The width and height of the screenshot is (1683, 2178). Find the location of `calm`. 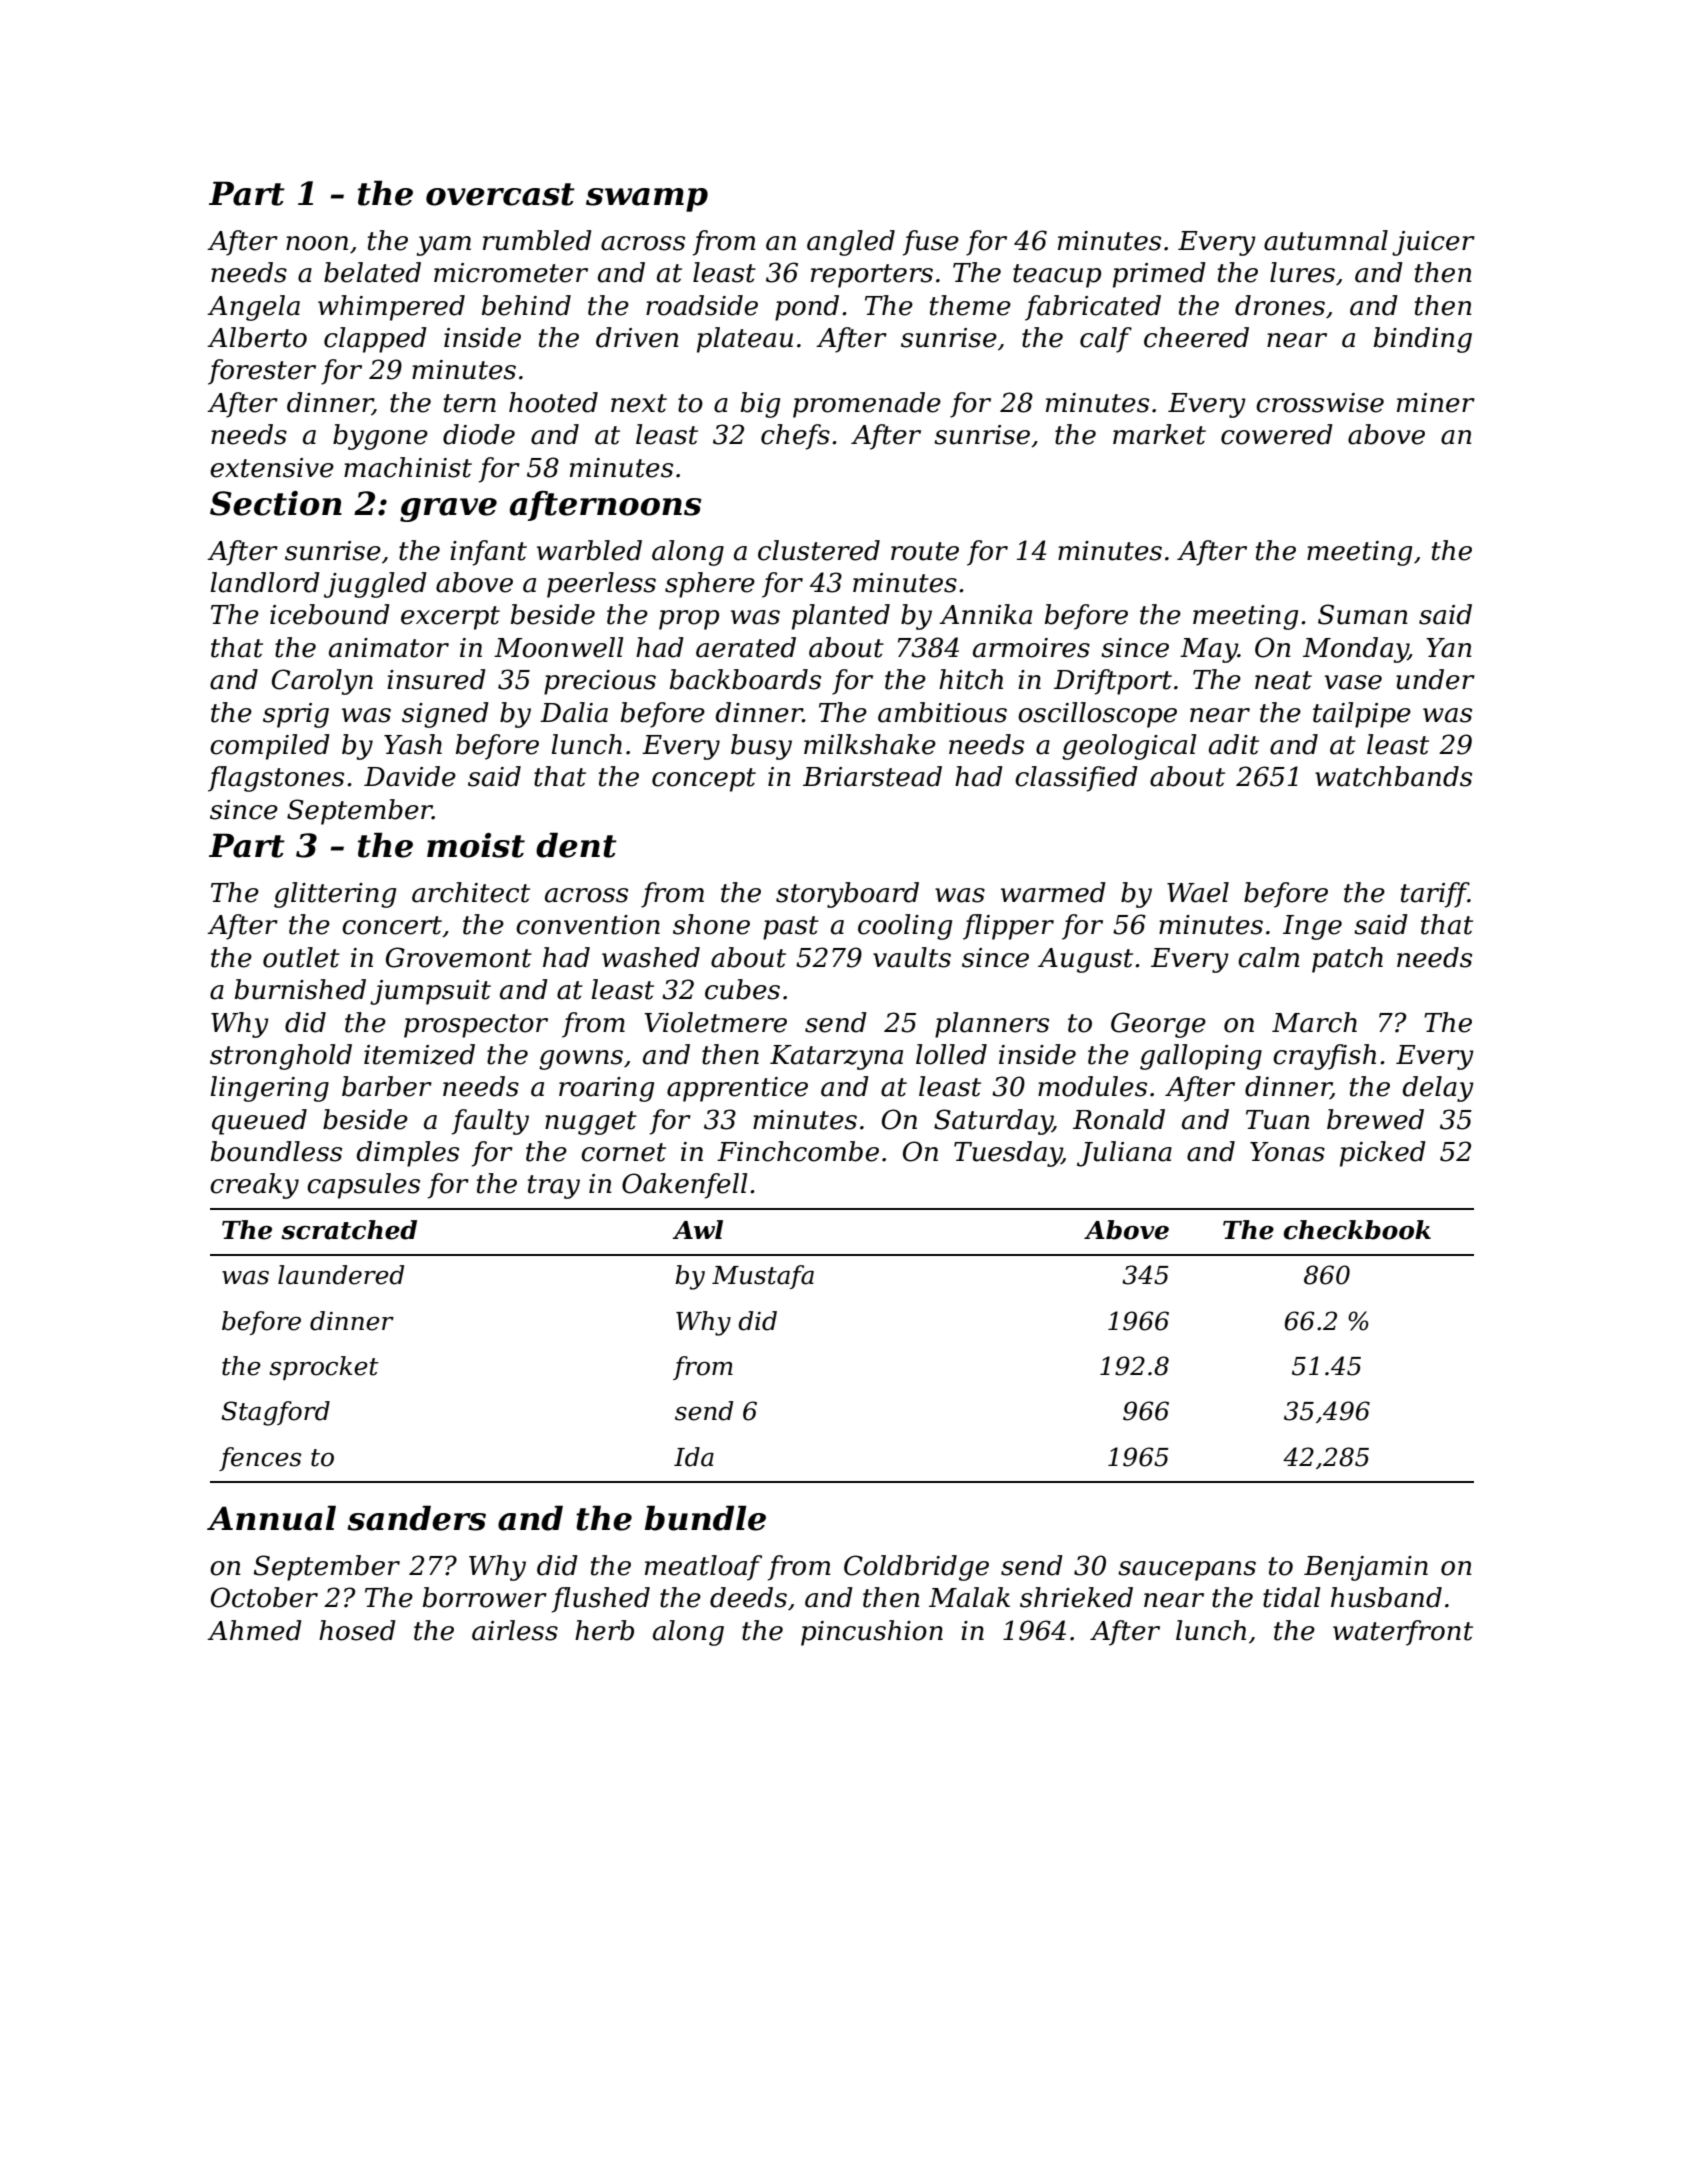

calm is located at coordinates (1268, 957).
